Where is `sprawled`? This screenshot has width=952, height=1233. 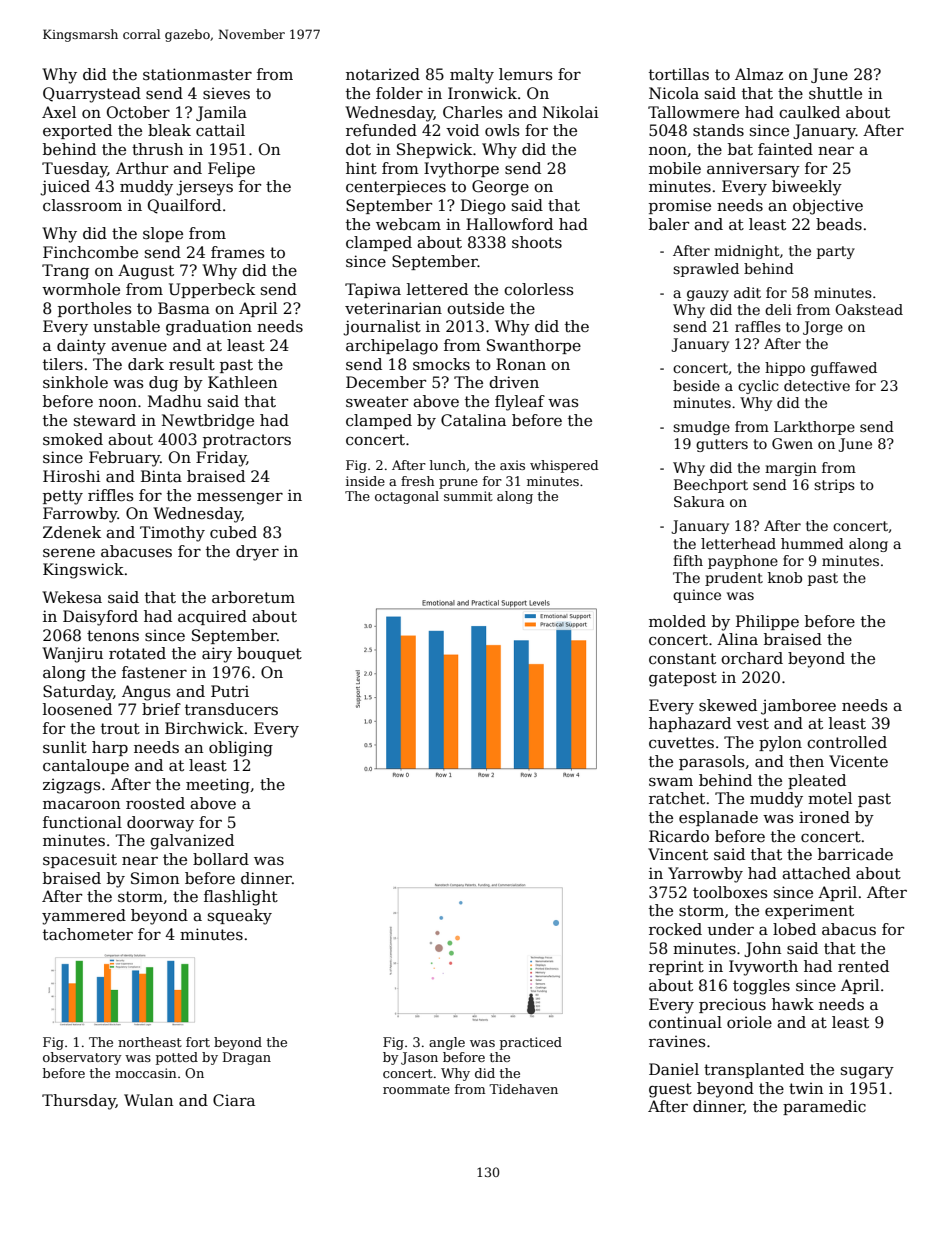 sprawled is located at coordinates (706, 270).
